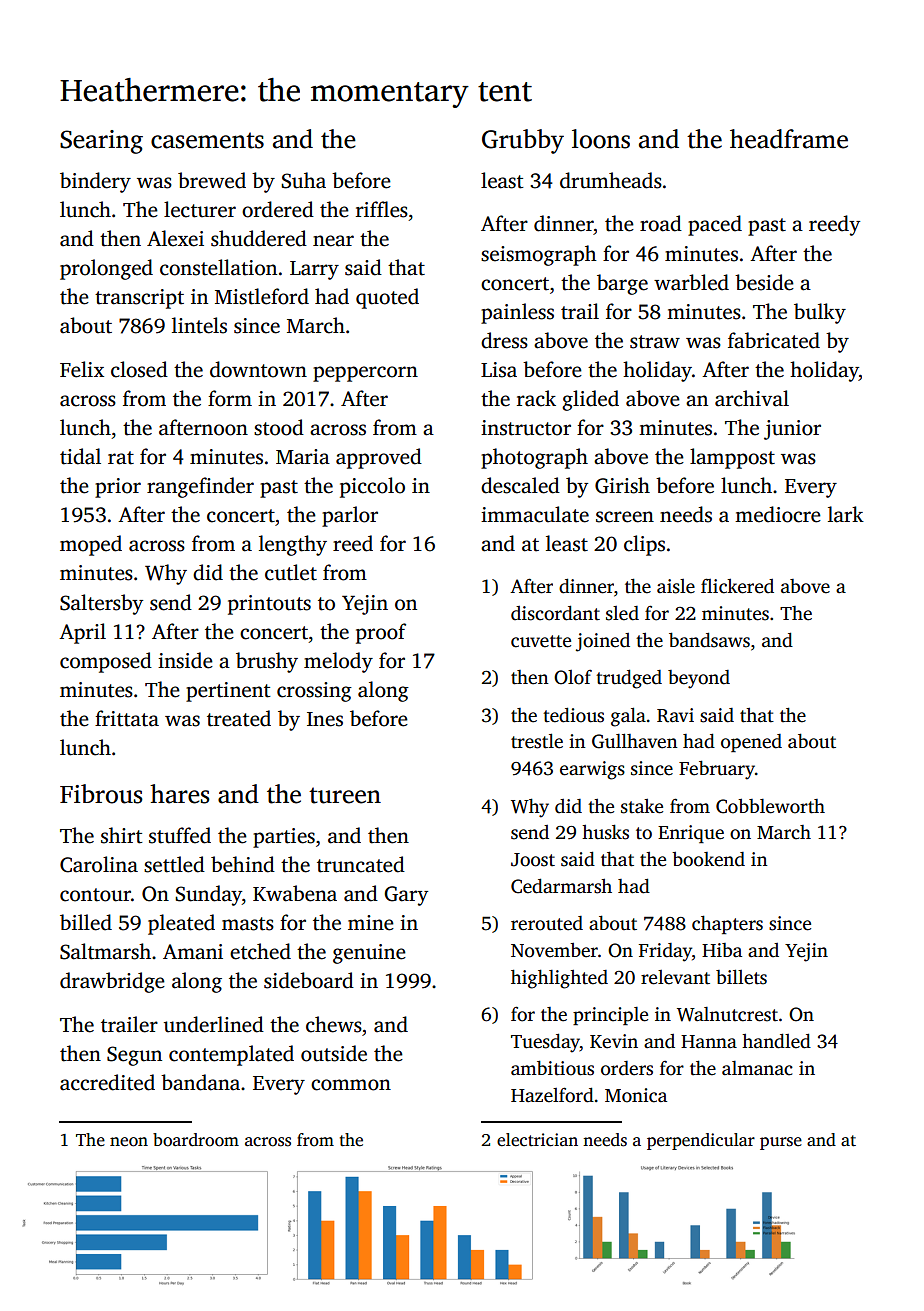 The height and width of the image is (1311, 924). Describe the element at coordinates (82, 369) in the image. I see `Felix` at that location.
